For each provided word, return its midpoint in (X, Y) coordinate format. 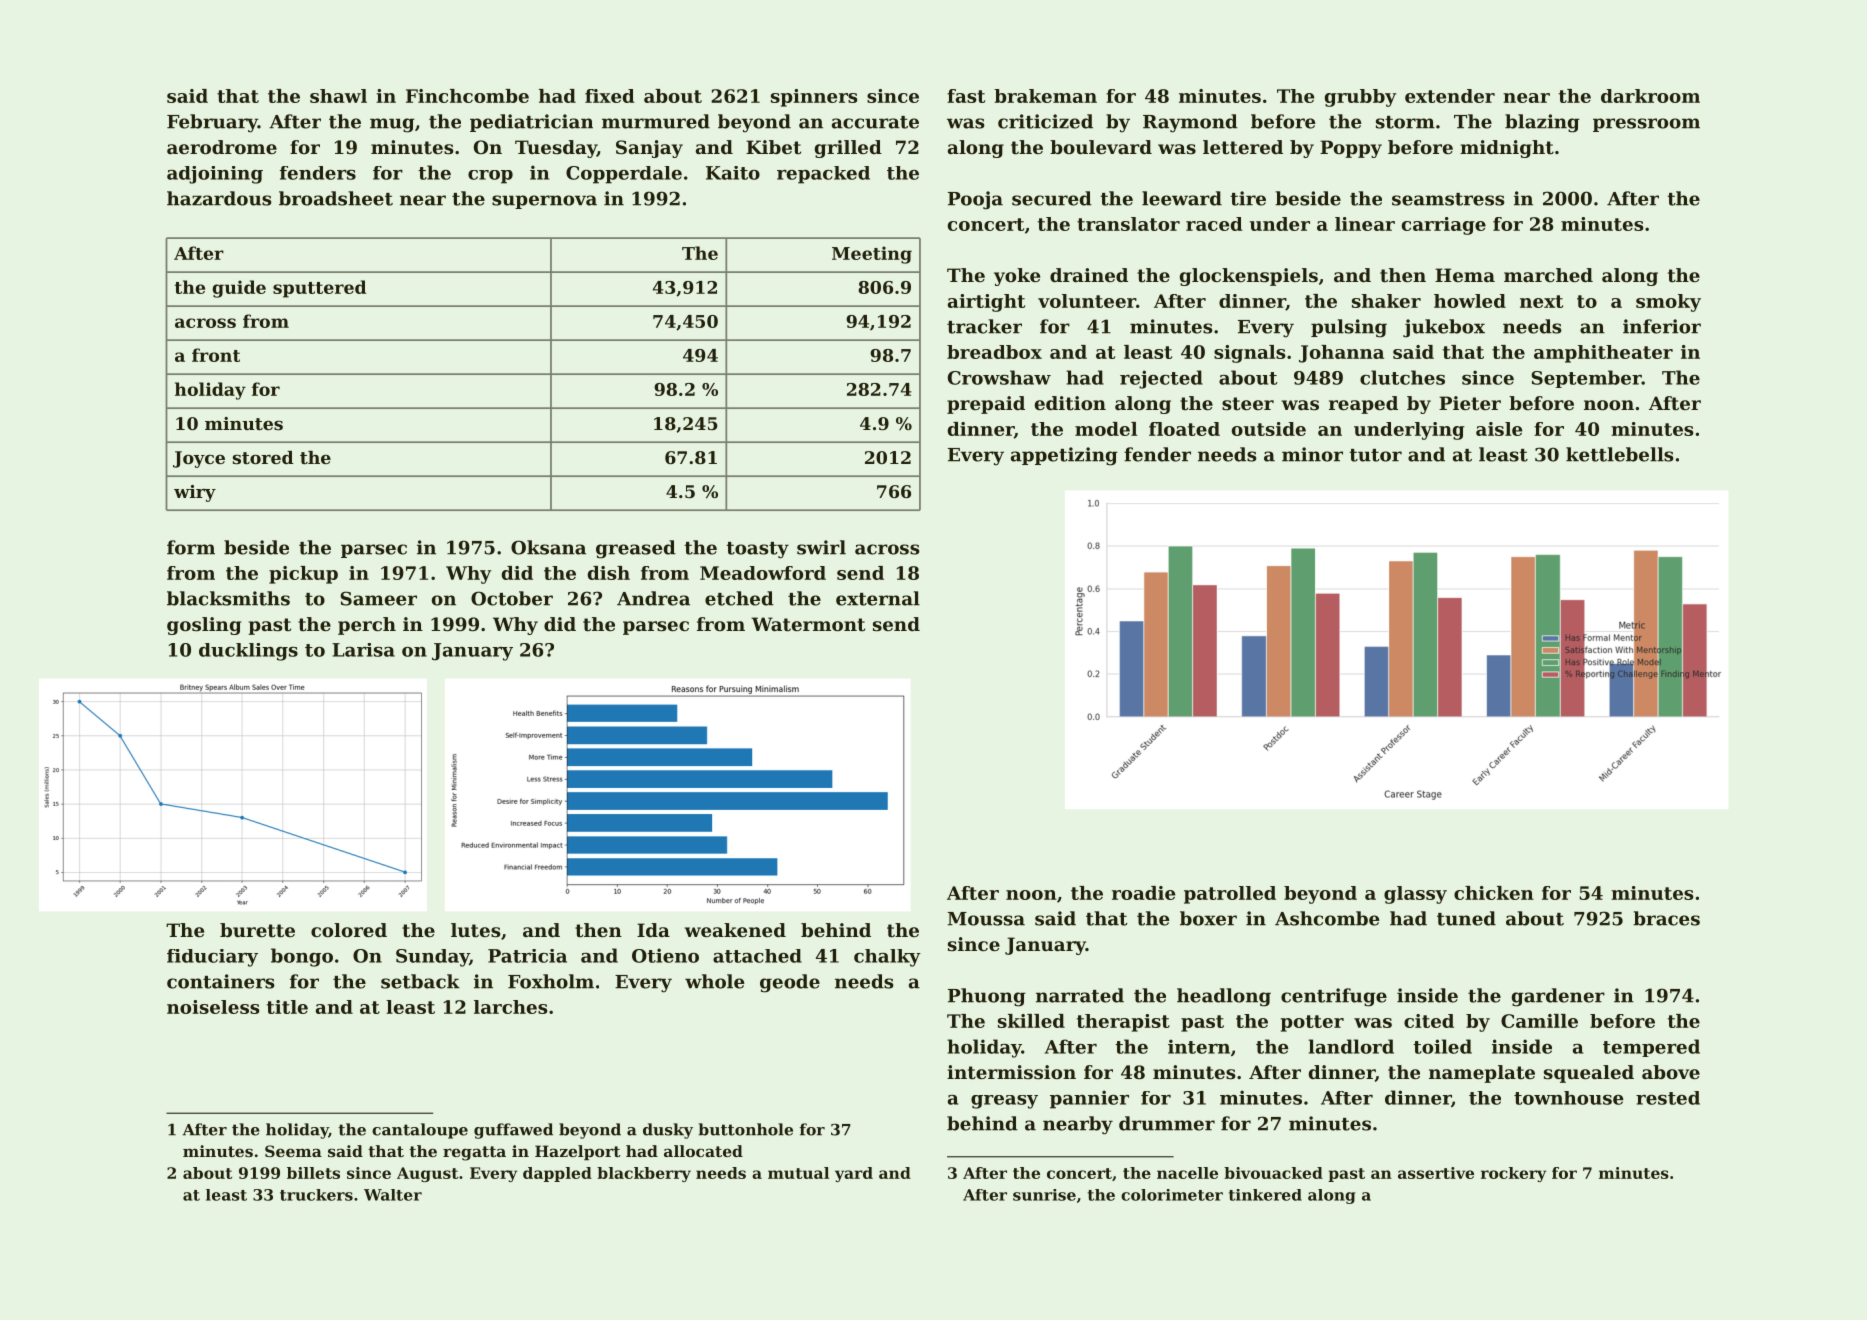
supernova (544, 202)
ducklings (248, 652)
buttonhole (745, 1129)
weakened (735, 930)
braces (1666, 918)
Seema (293, 1151)
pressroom (1646, 125)
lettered (1243, 147)
